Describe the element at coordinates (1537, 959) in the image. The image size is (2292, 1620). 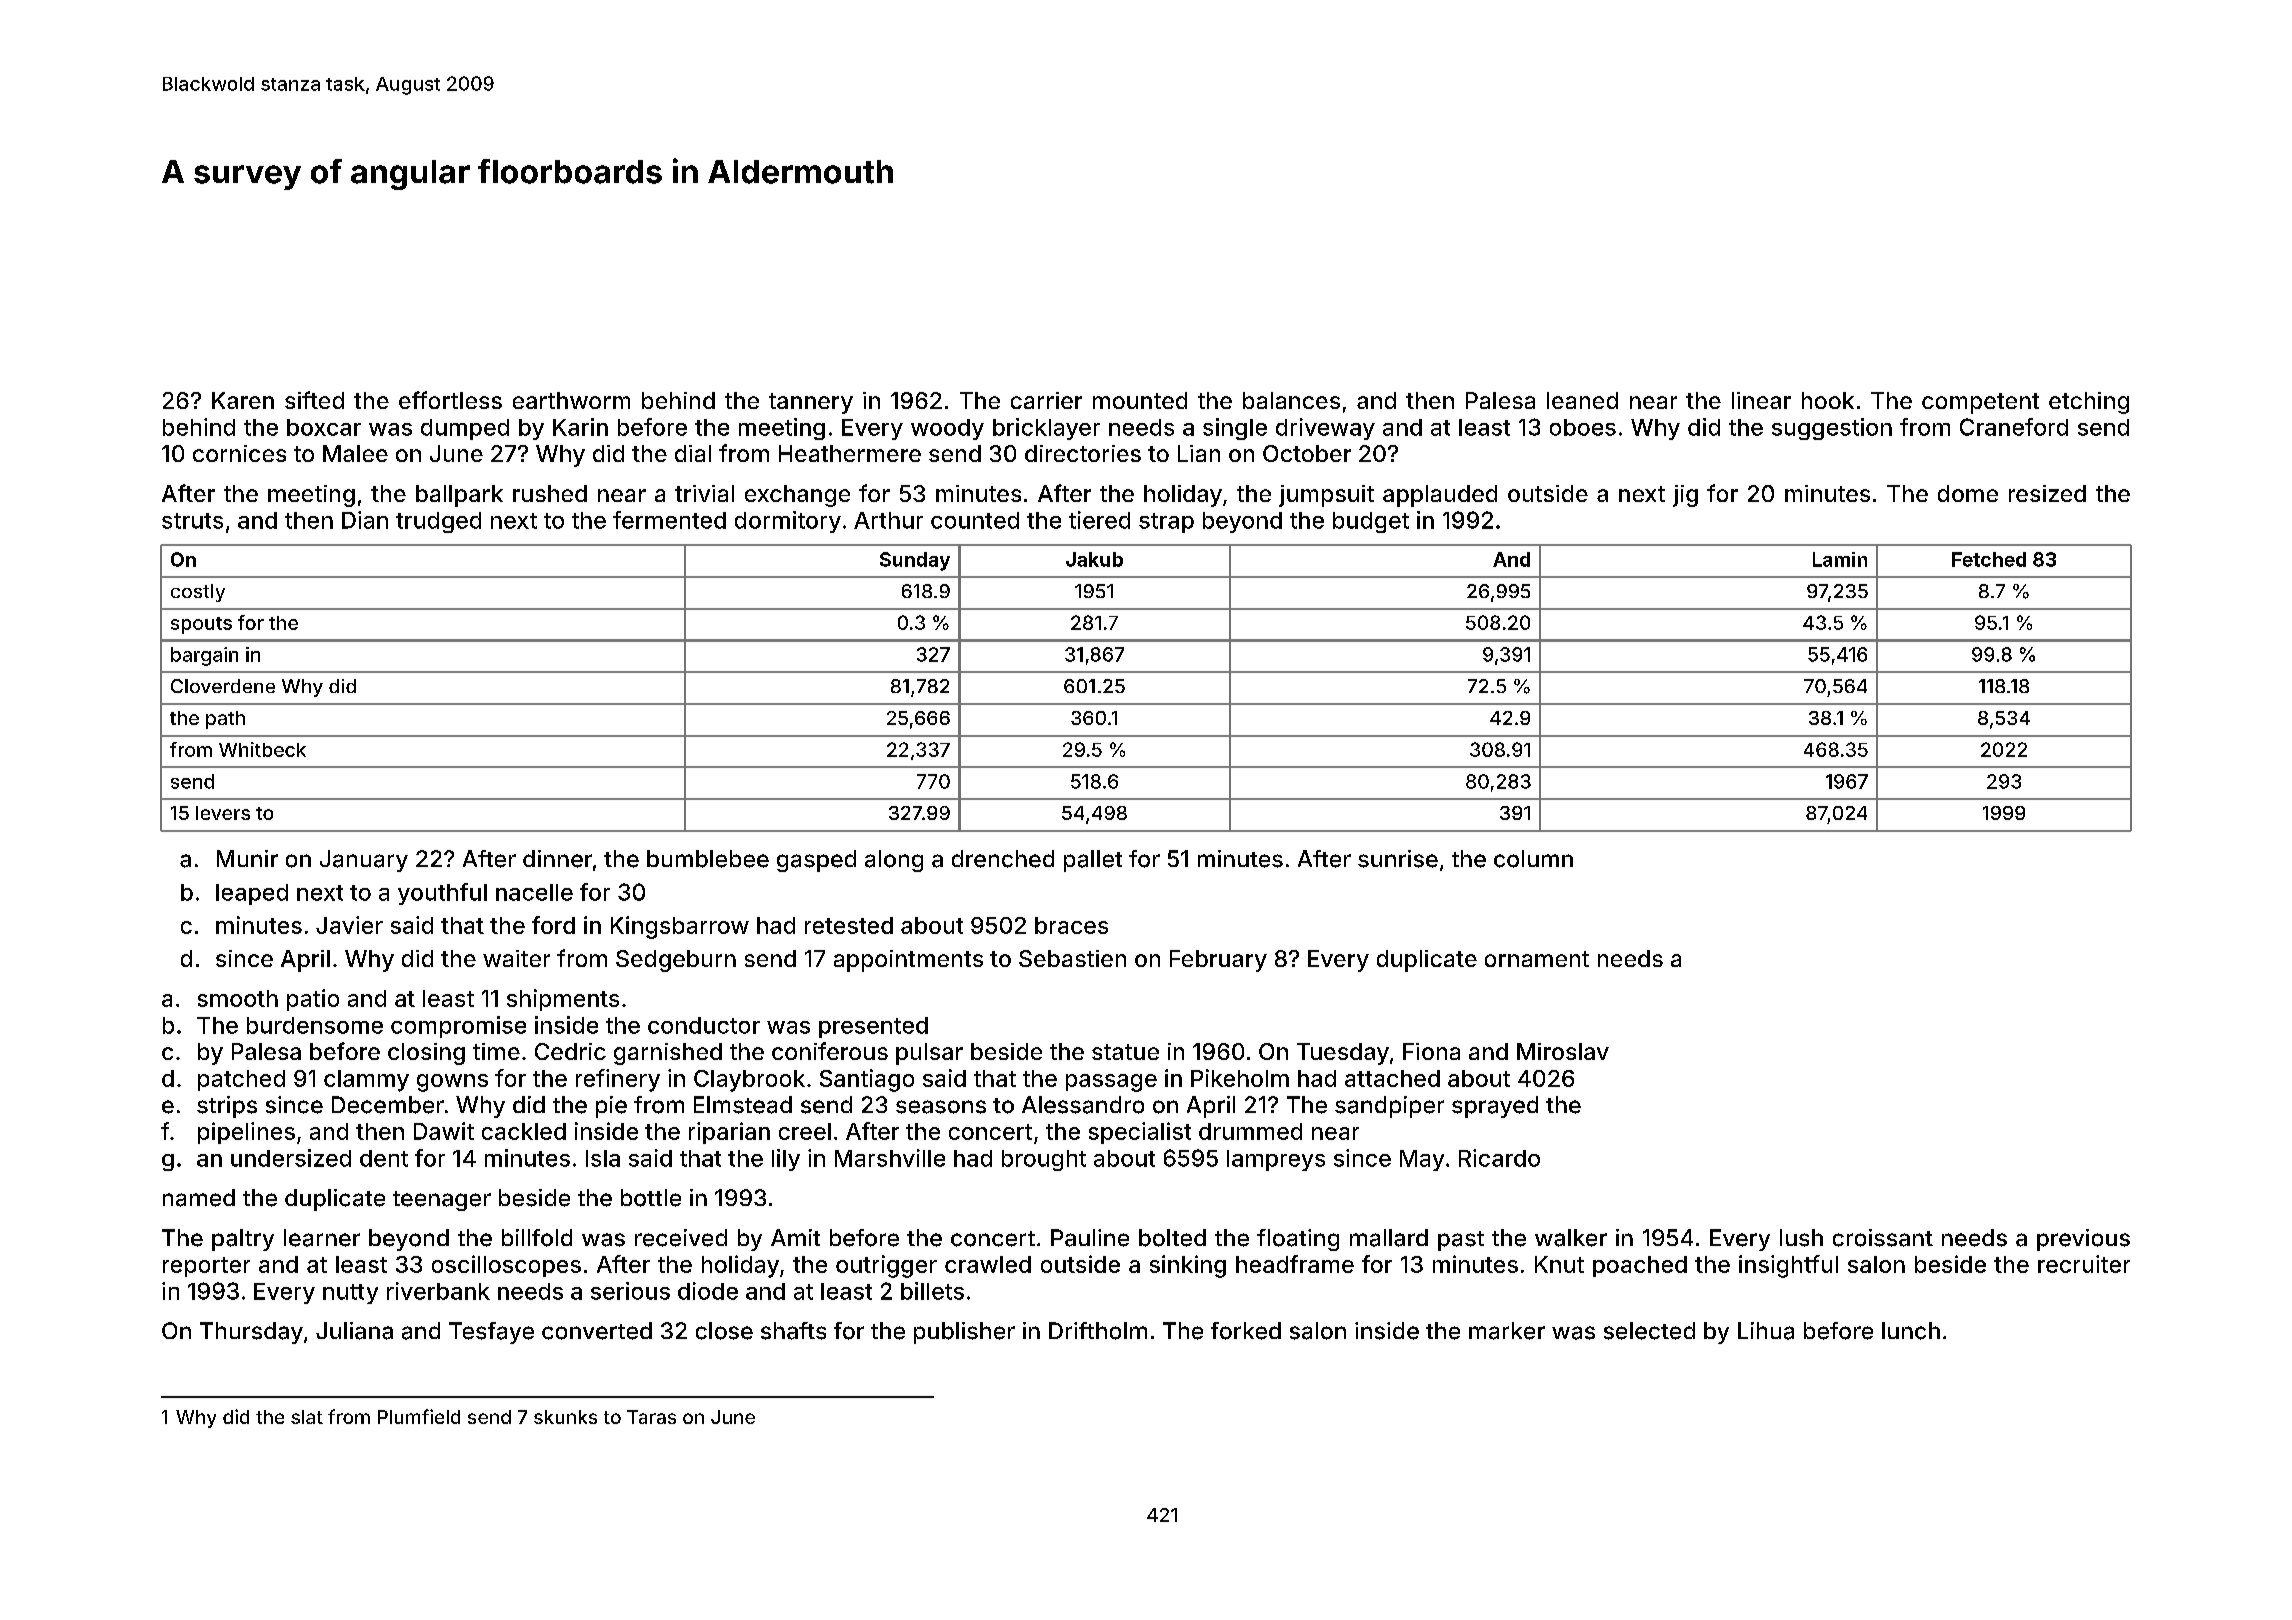
I see `ornament` at that location.
